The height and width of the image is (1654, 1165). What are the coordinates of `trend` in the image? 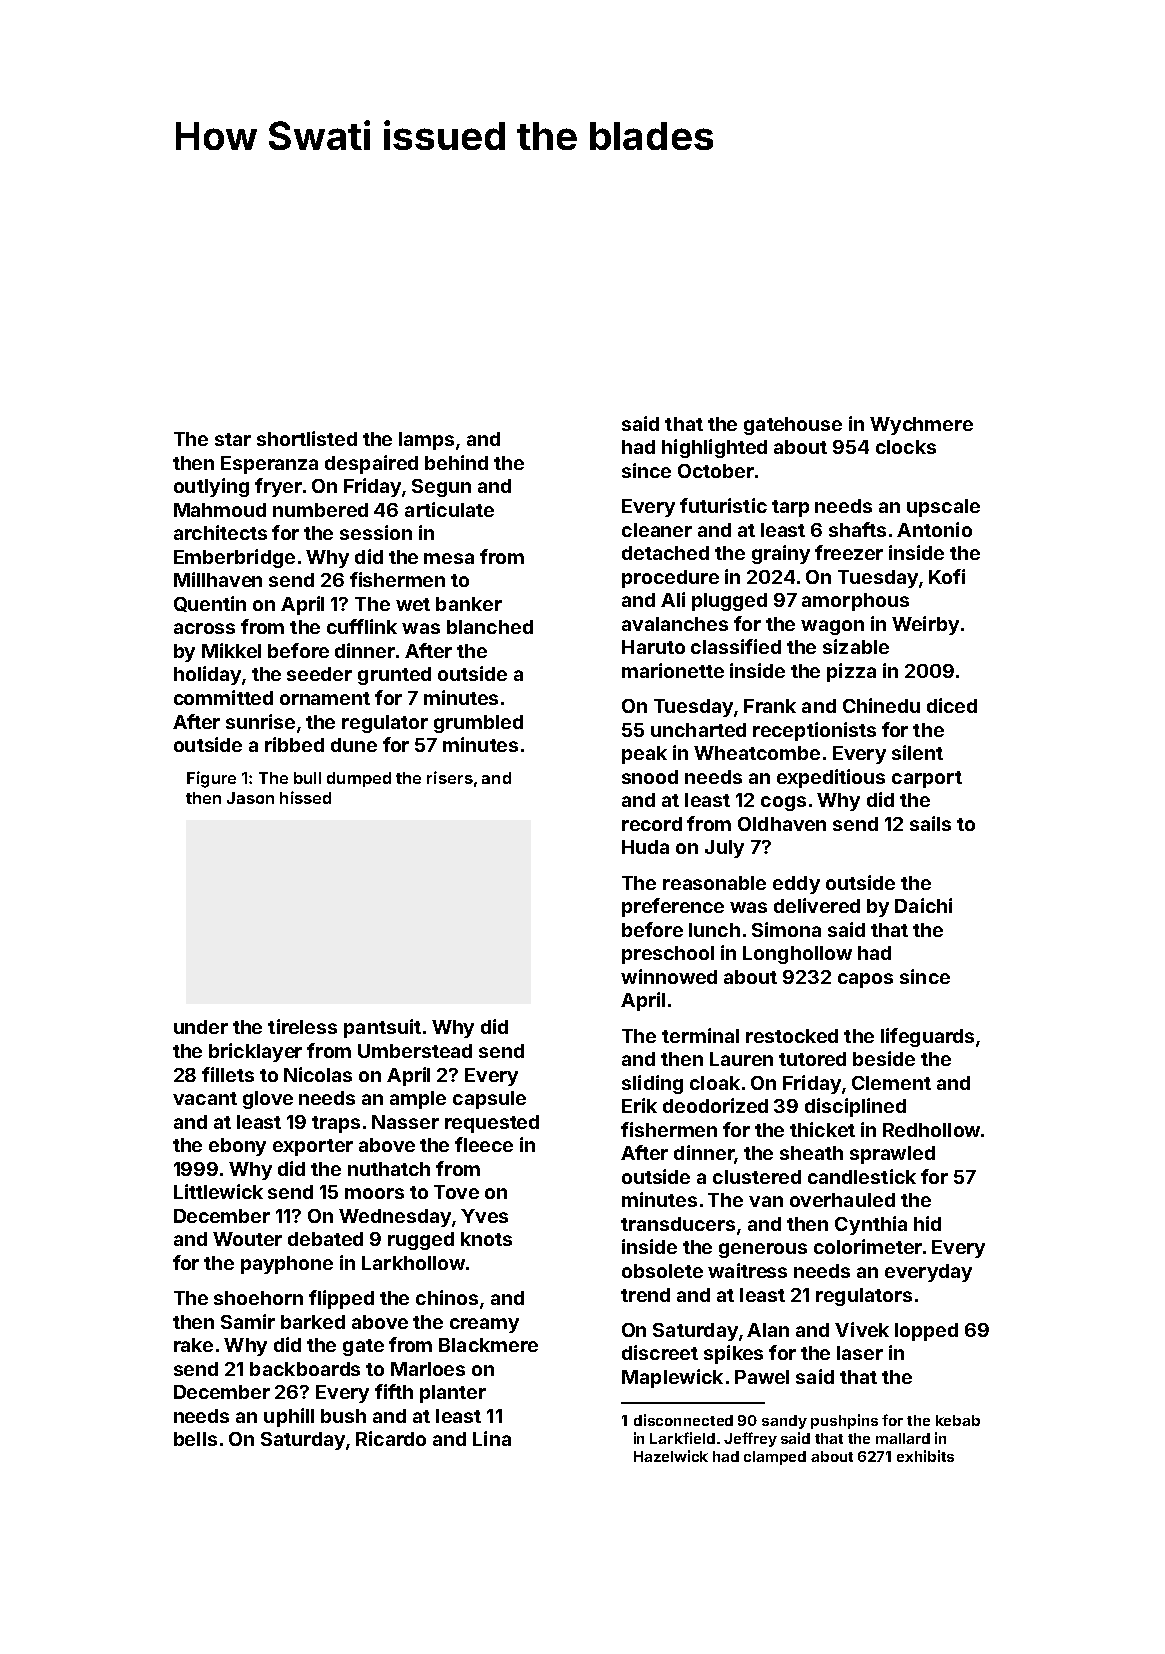 It's located at (645, 1295).
